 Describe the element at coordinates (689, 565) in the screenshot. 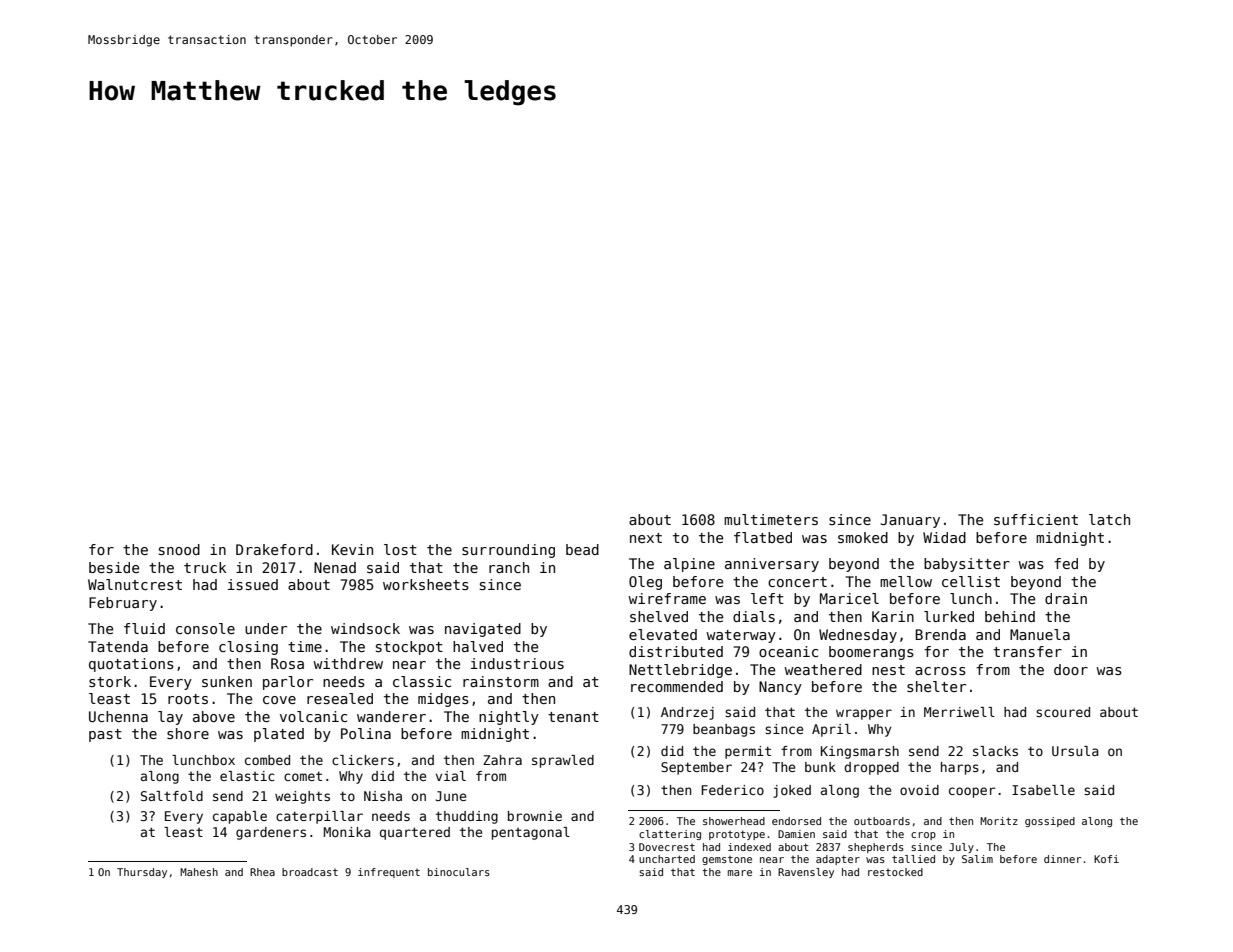

I see `alpine` at that location.
